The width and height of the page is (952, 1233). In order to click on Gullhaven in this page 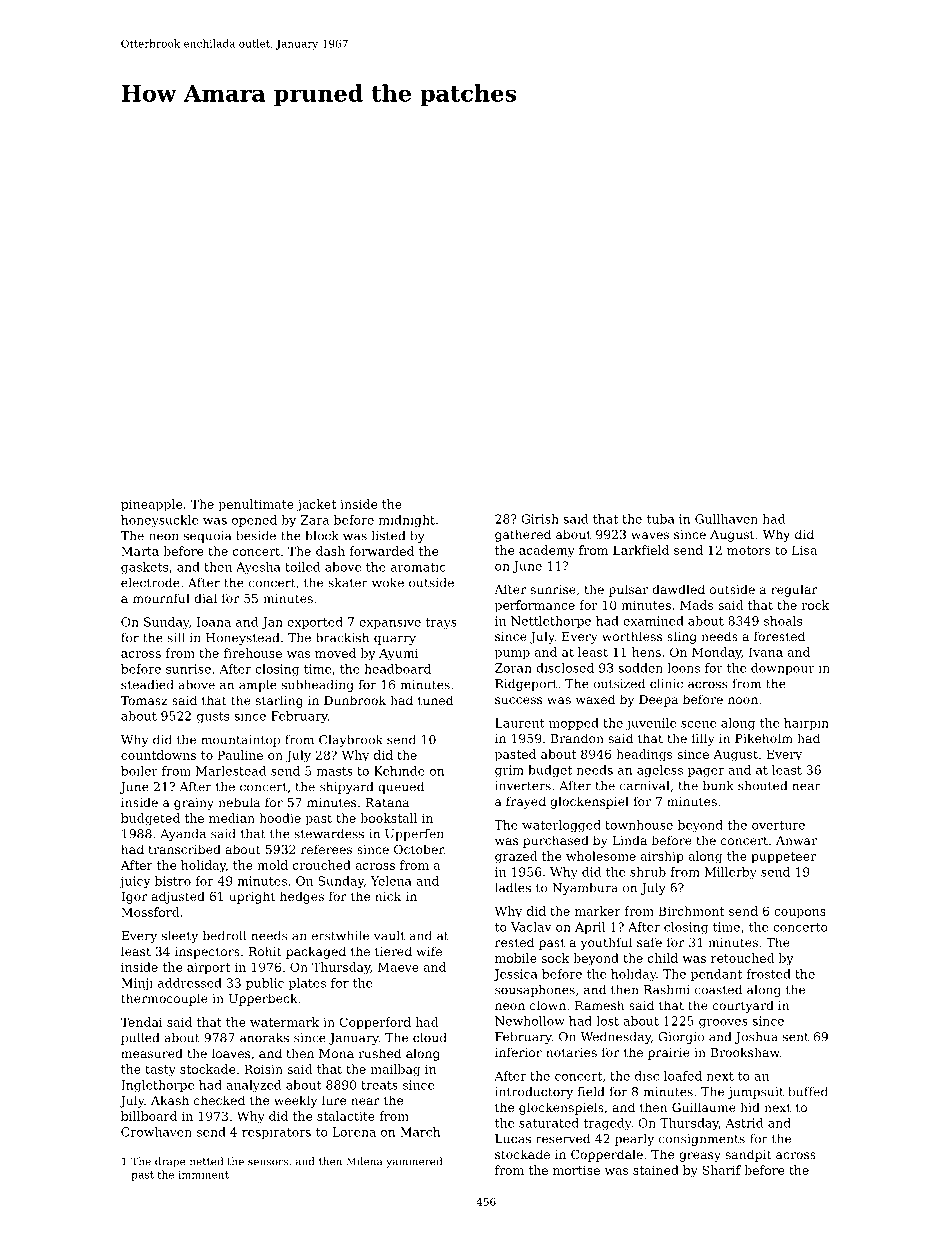, I will do `click(726, 519)`.
